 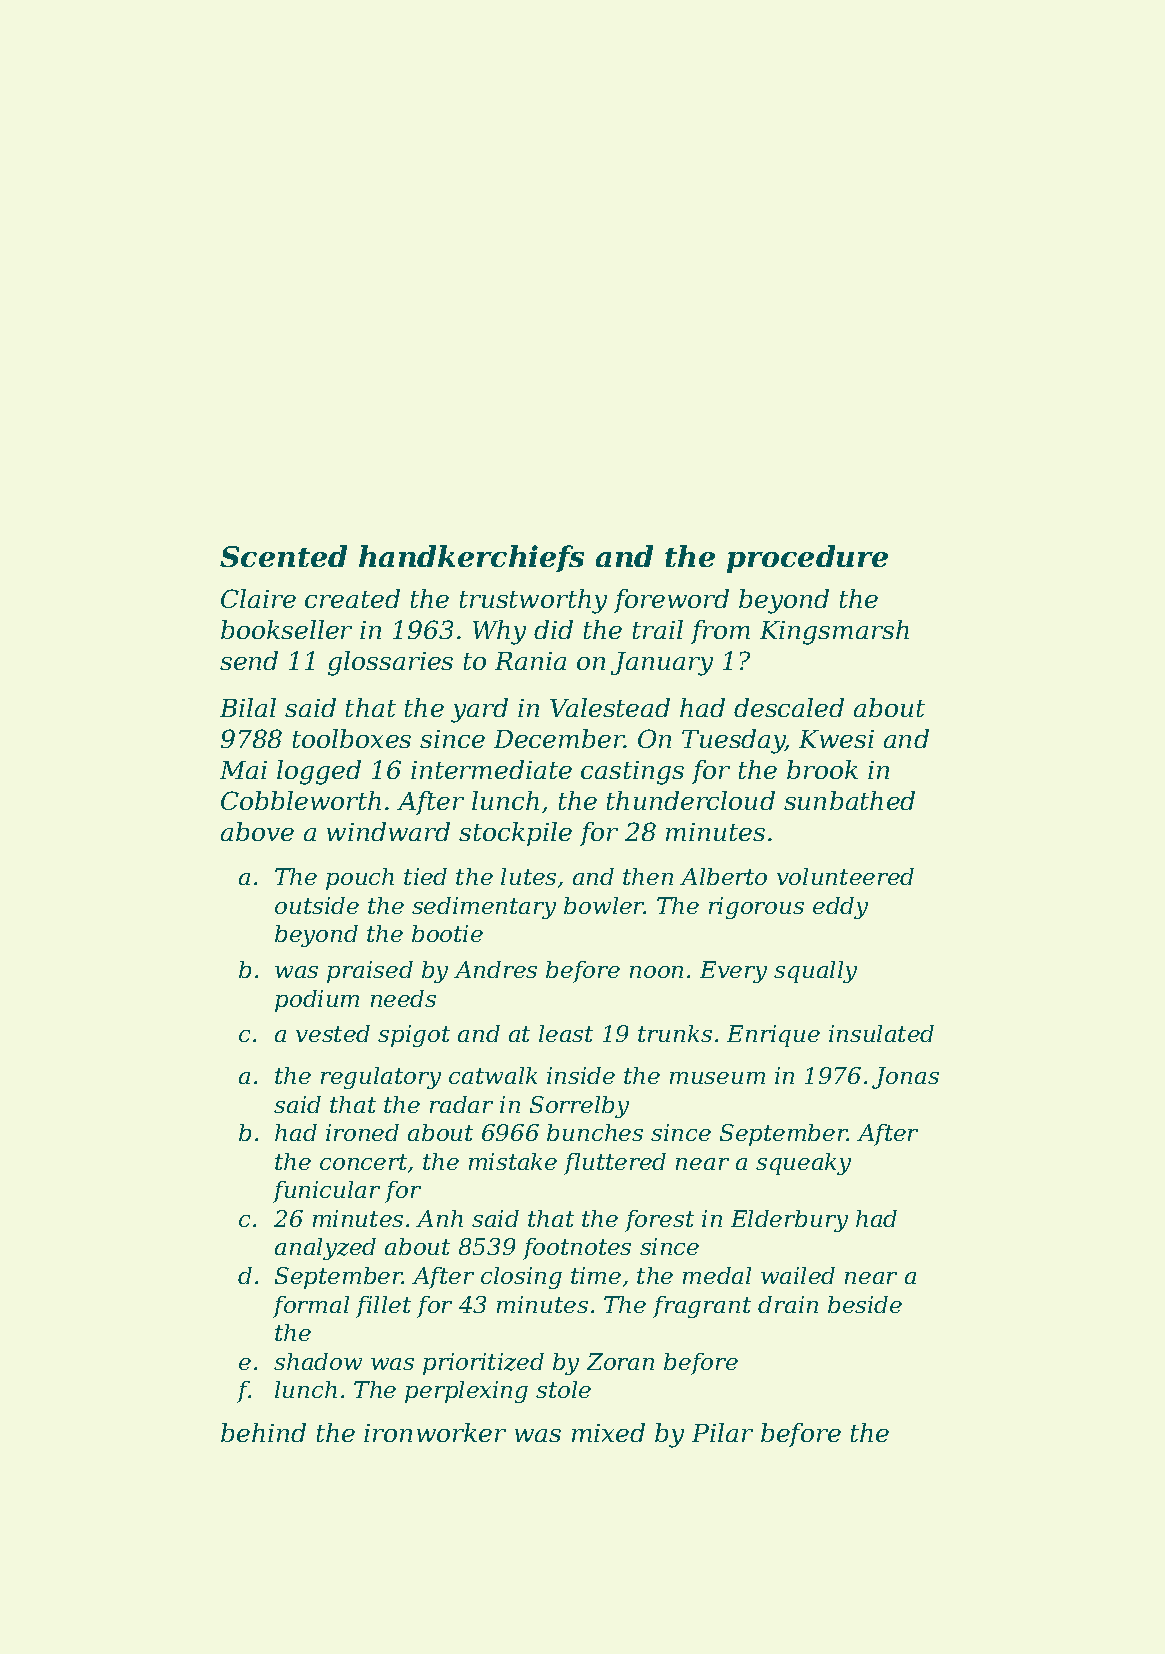 I want to click on procedure, so click(x=807, y=559).
